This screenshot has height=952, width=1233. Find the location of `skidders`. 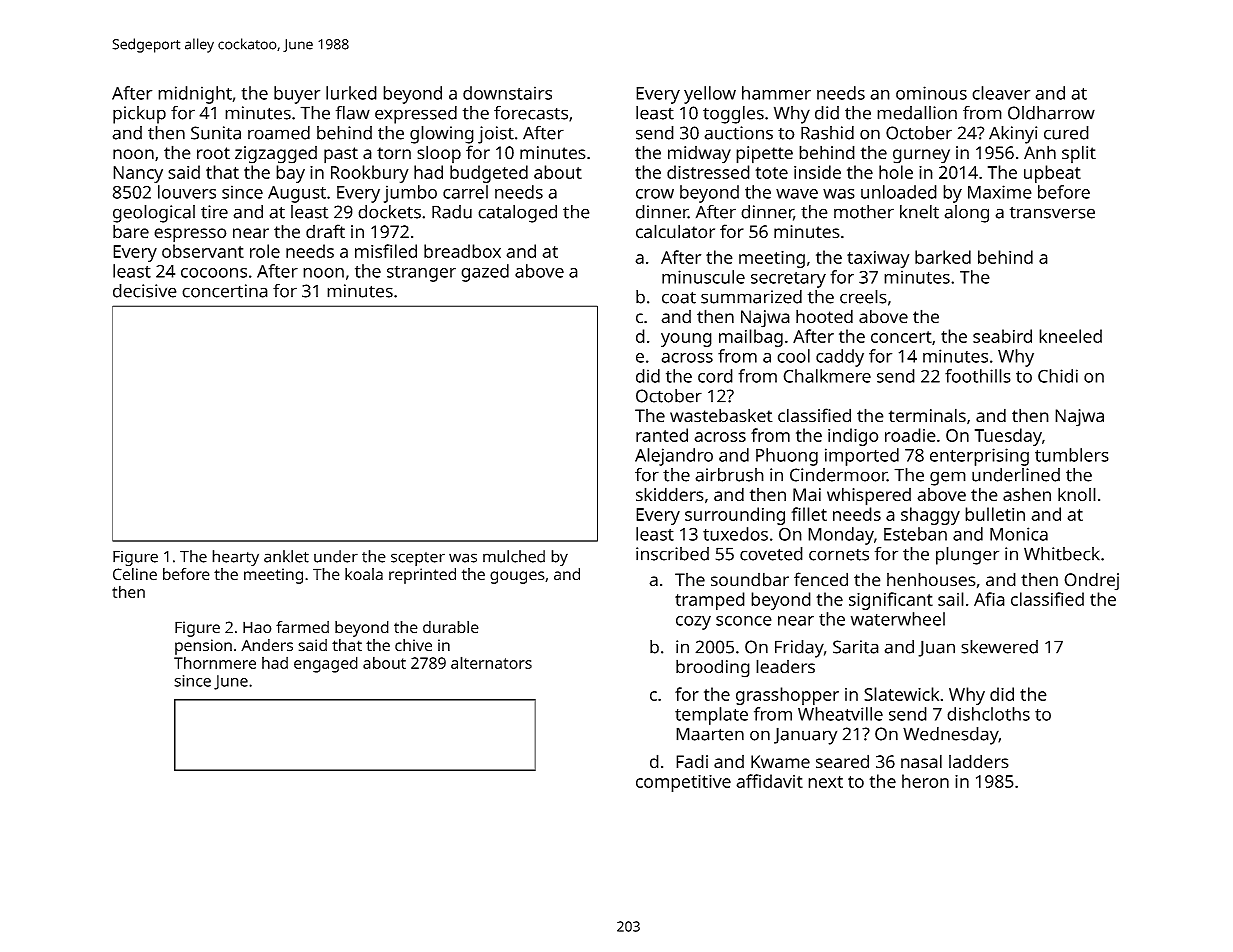

skidders is located at coordinates (670, 494).
